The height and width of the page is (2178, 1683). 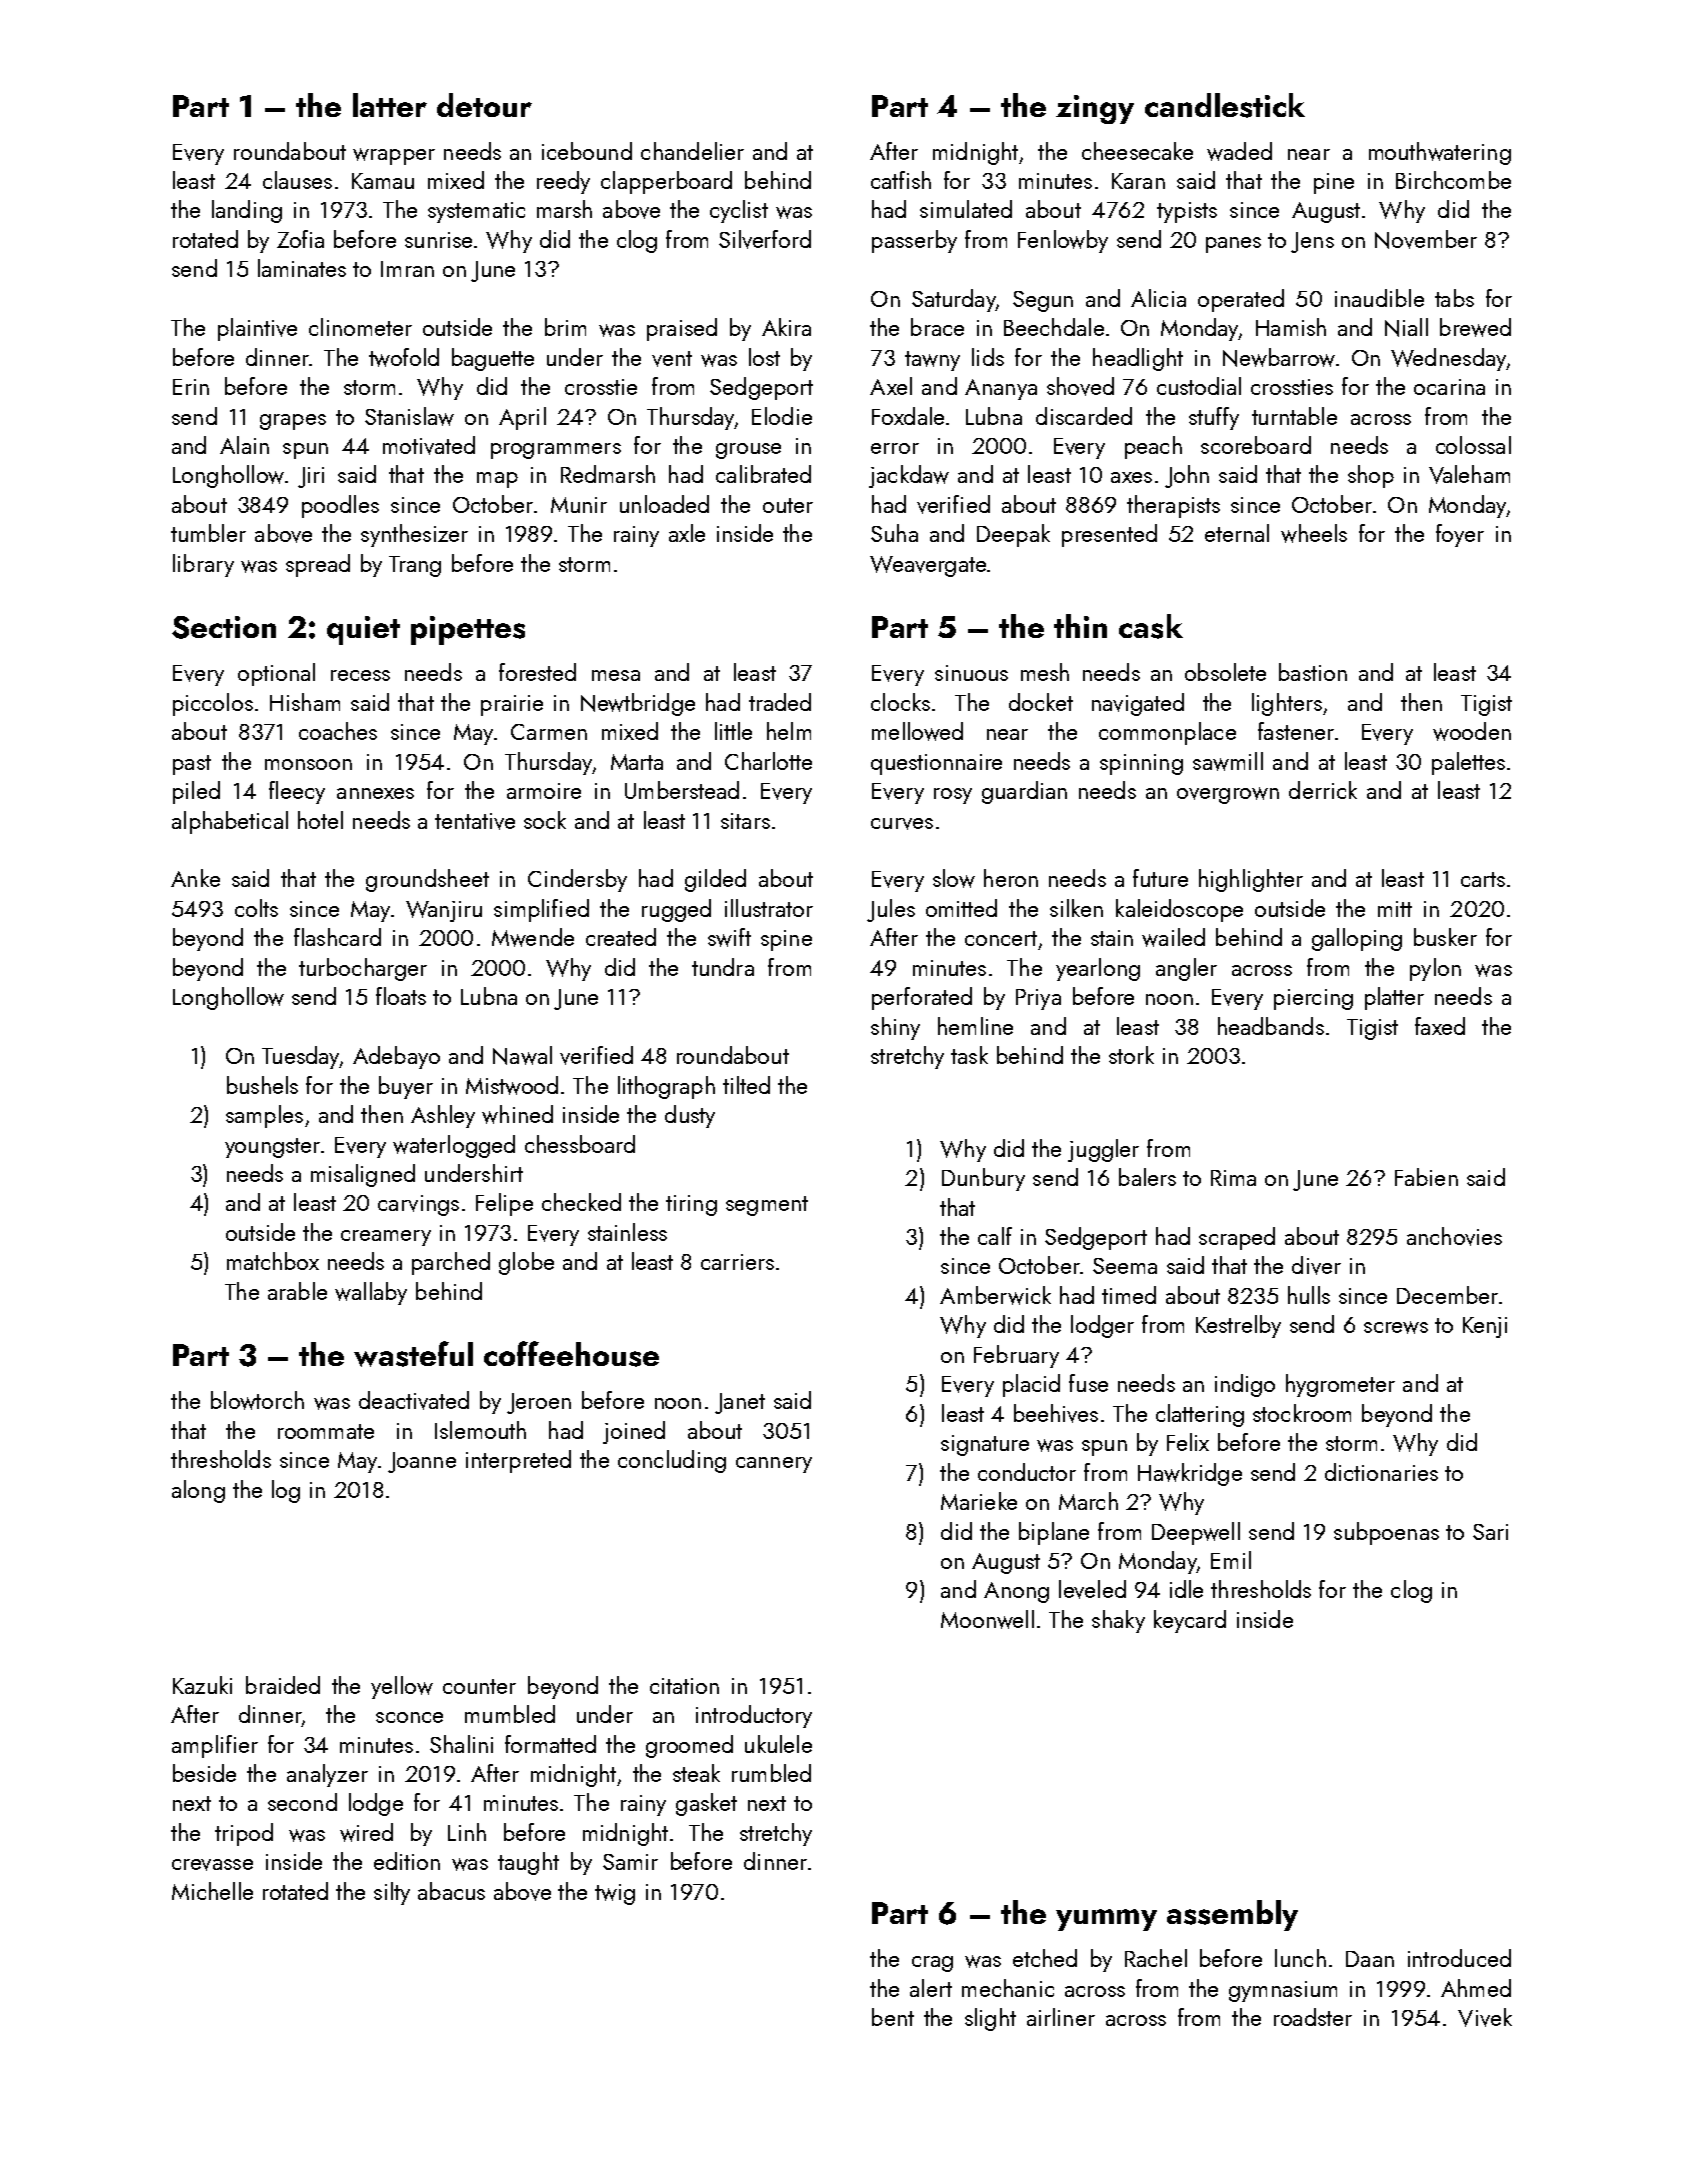 I want to click on along, so click(x=198, y=1491).
